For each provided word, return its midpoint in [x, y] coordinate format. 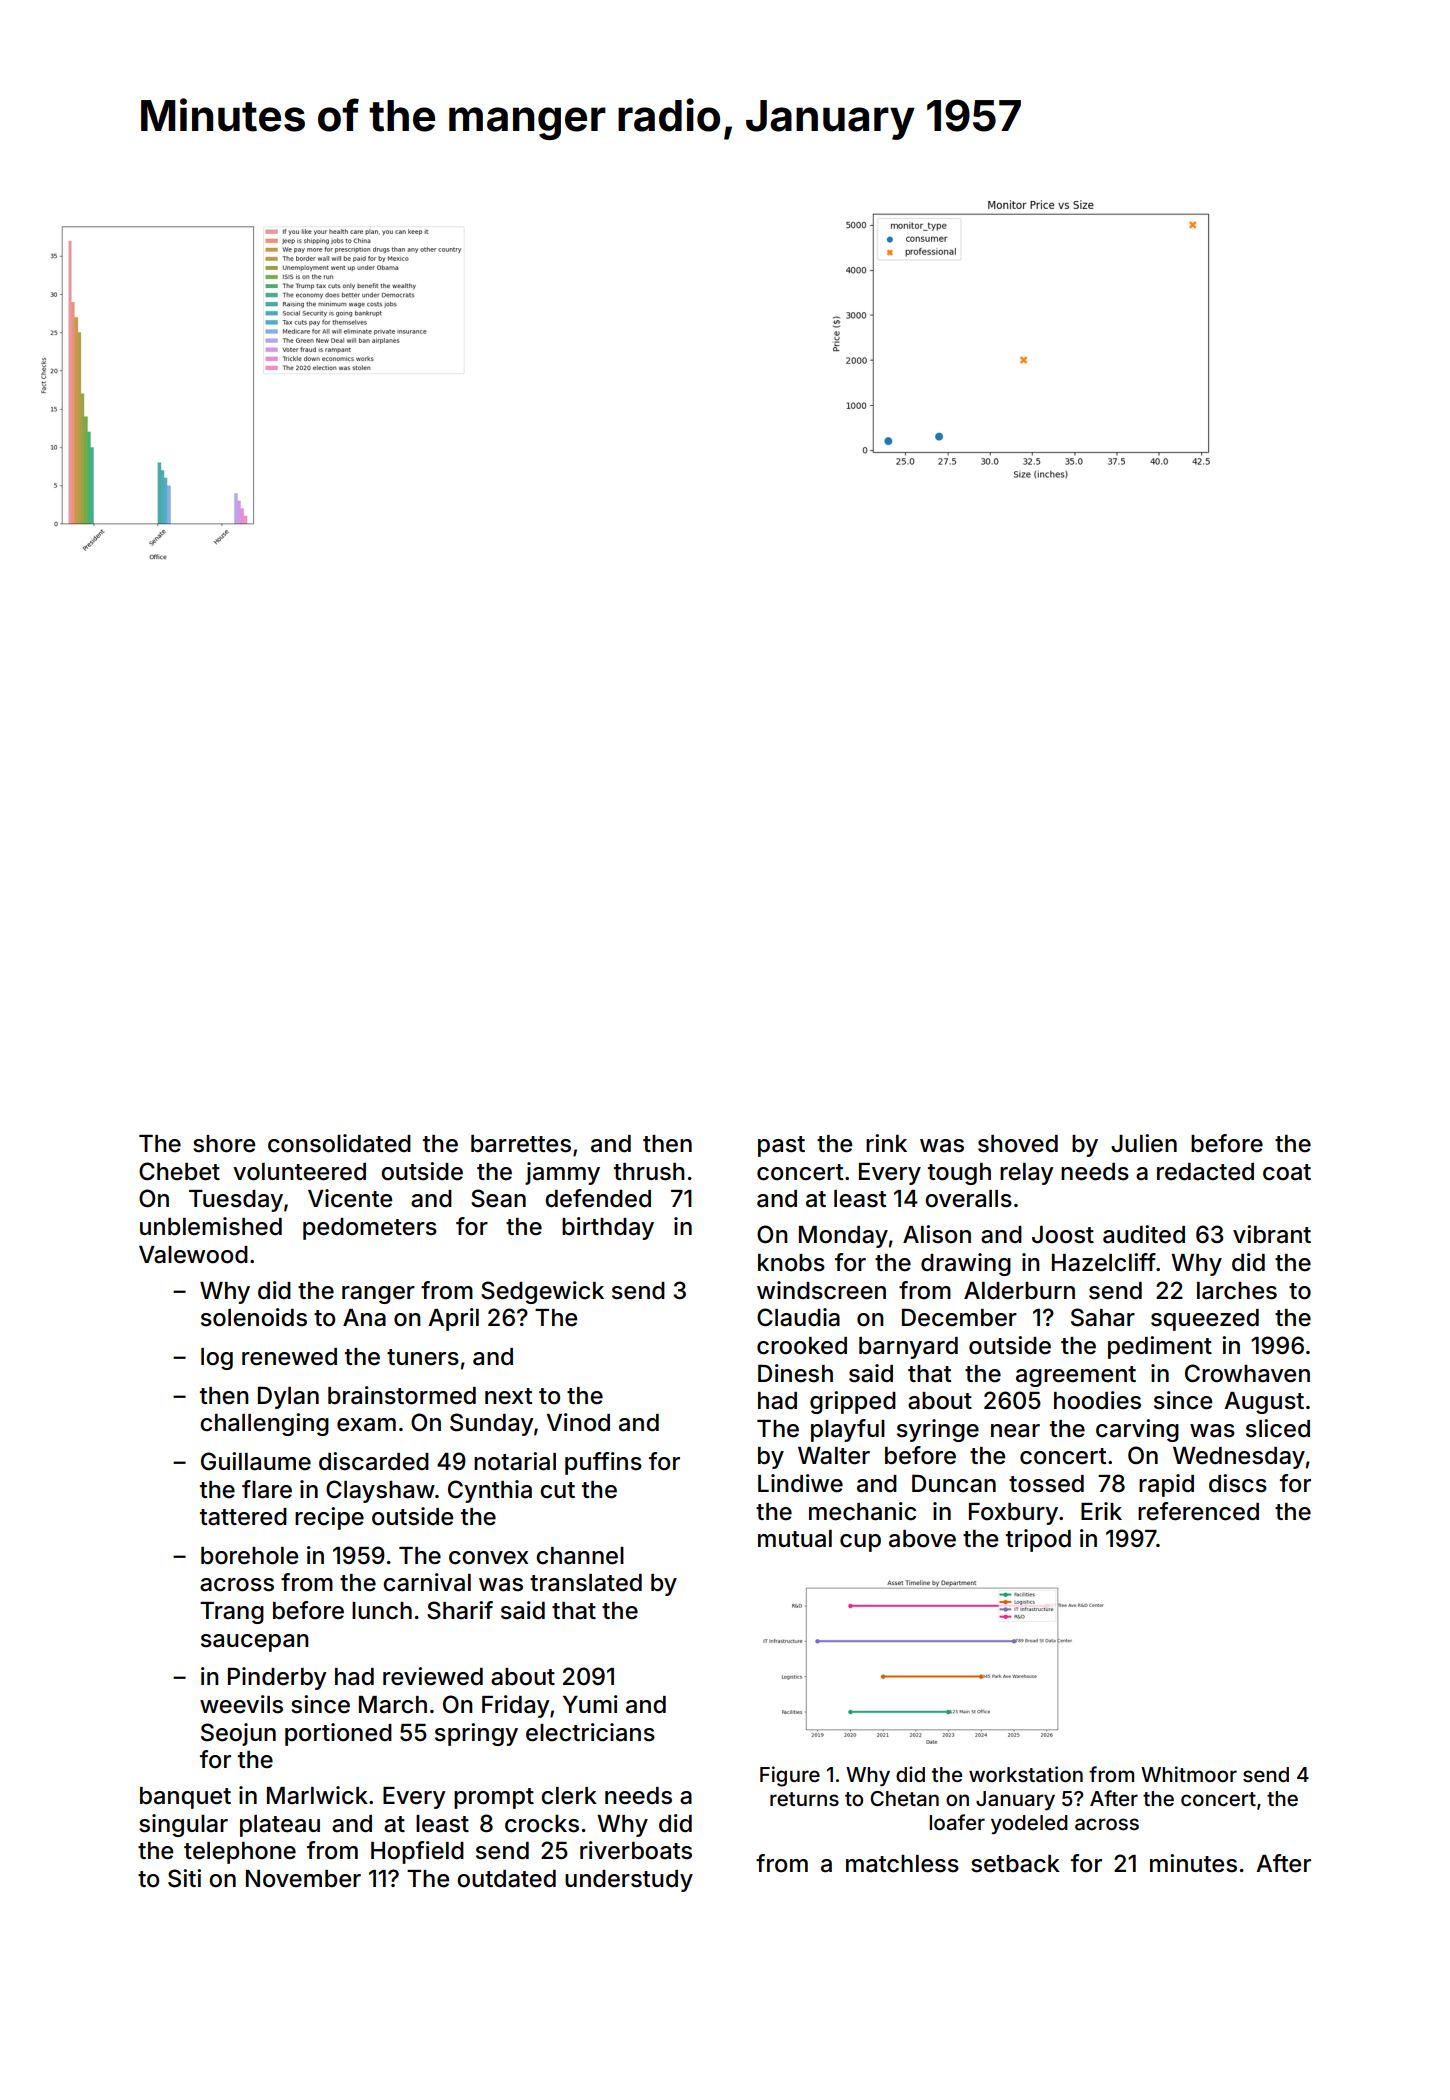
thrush [649, 1172]
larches [1237, 1291]
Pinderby [277, 1678]
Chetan [904, 1798]
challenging [264, 1424]
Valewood [193, 1255]
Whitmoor [1189, 1774]
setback [1015, 1864]
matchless [902, 1864]
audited [1144, 1234]
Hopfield [417, 1852]
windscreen [821, 1290]
